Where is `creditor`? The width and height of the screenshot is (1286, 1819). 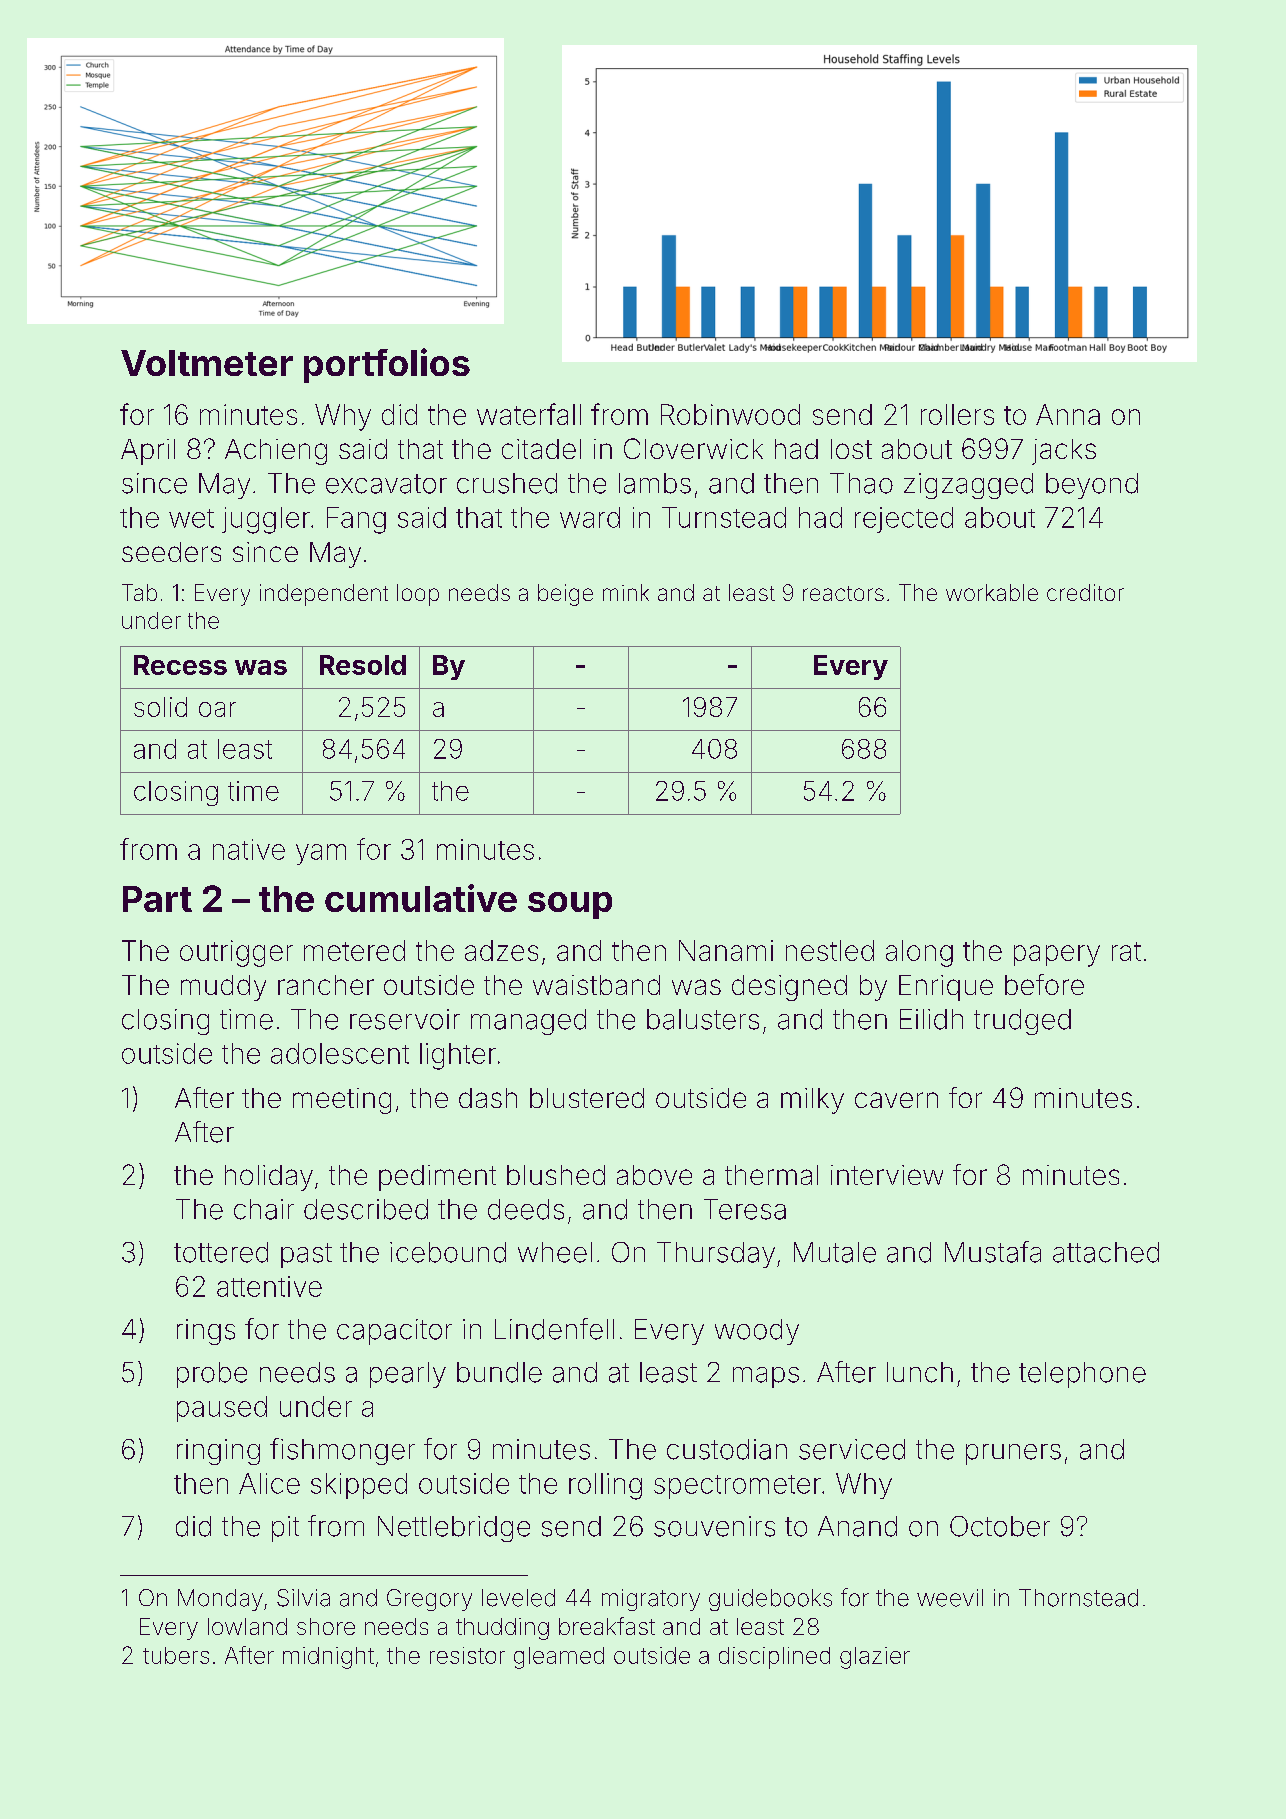 creditor is located at coordinates (1085, 592).
